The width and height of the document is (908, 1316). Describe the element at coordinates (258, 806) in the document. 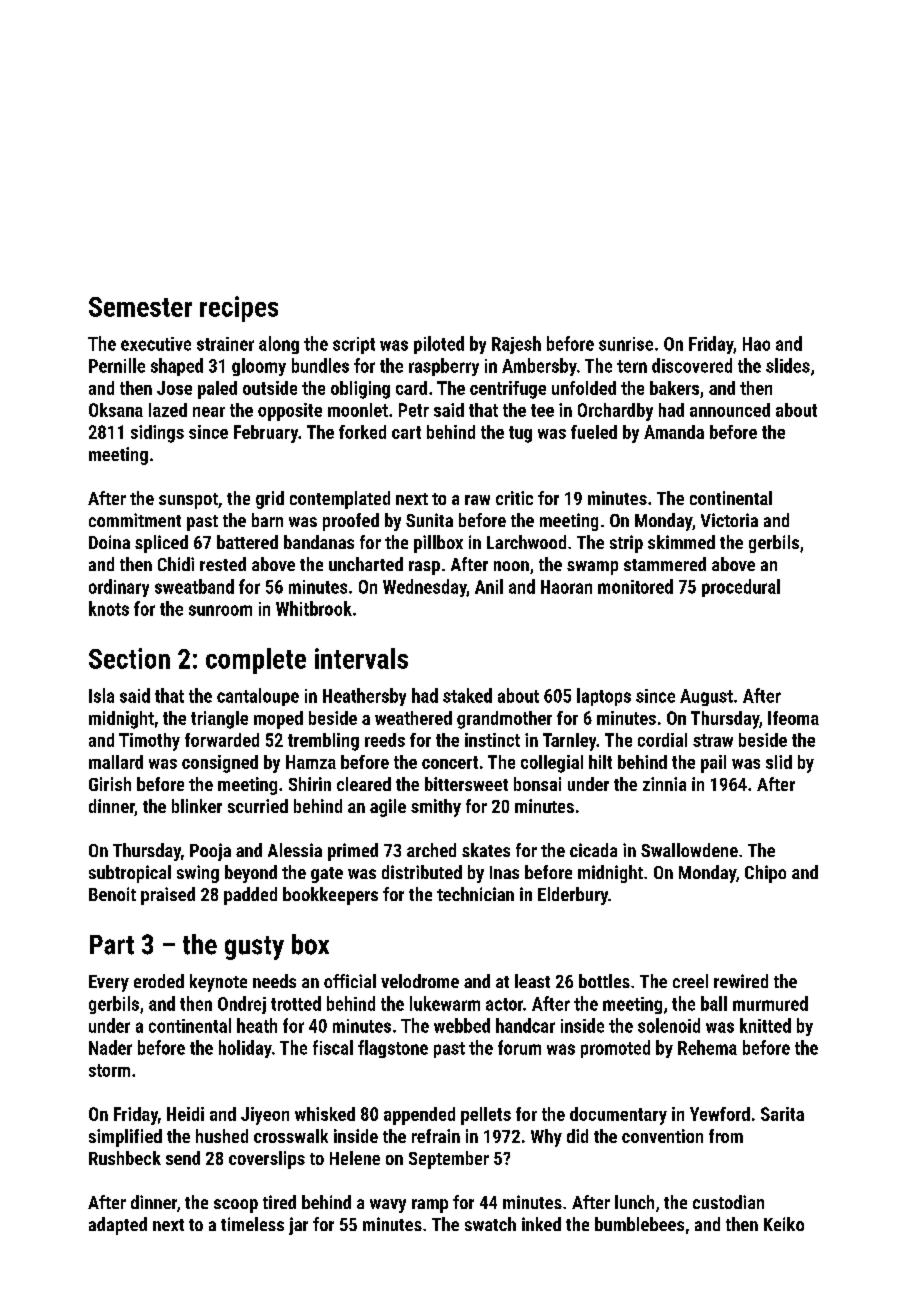

I see `scurried` at that location.
